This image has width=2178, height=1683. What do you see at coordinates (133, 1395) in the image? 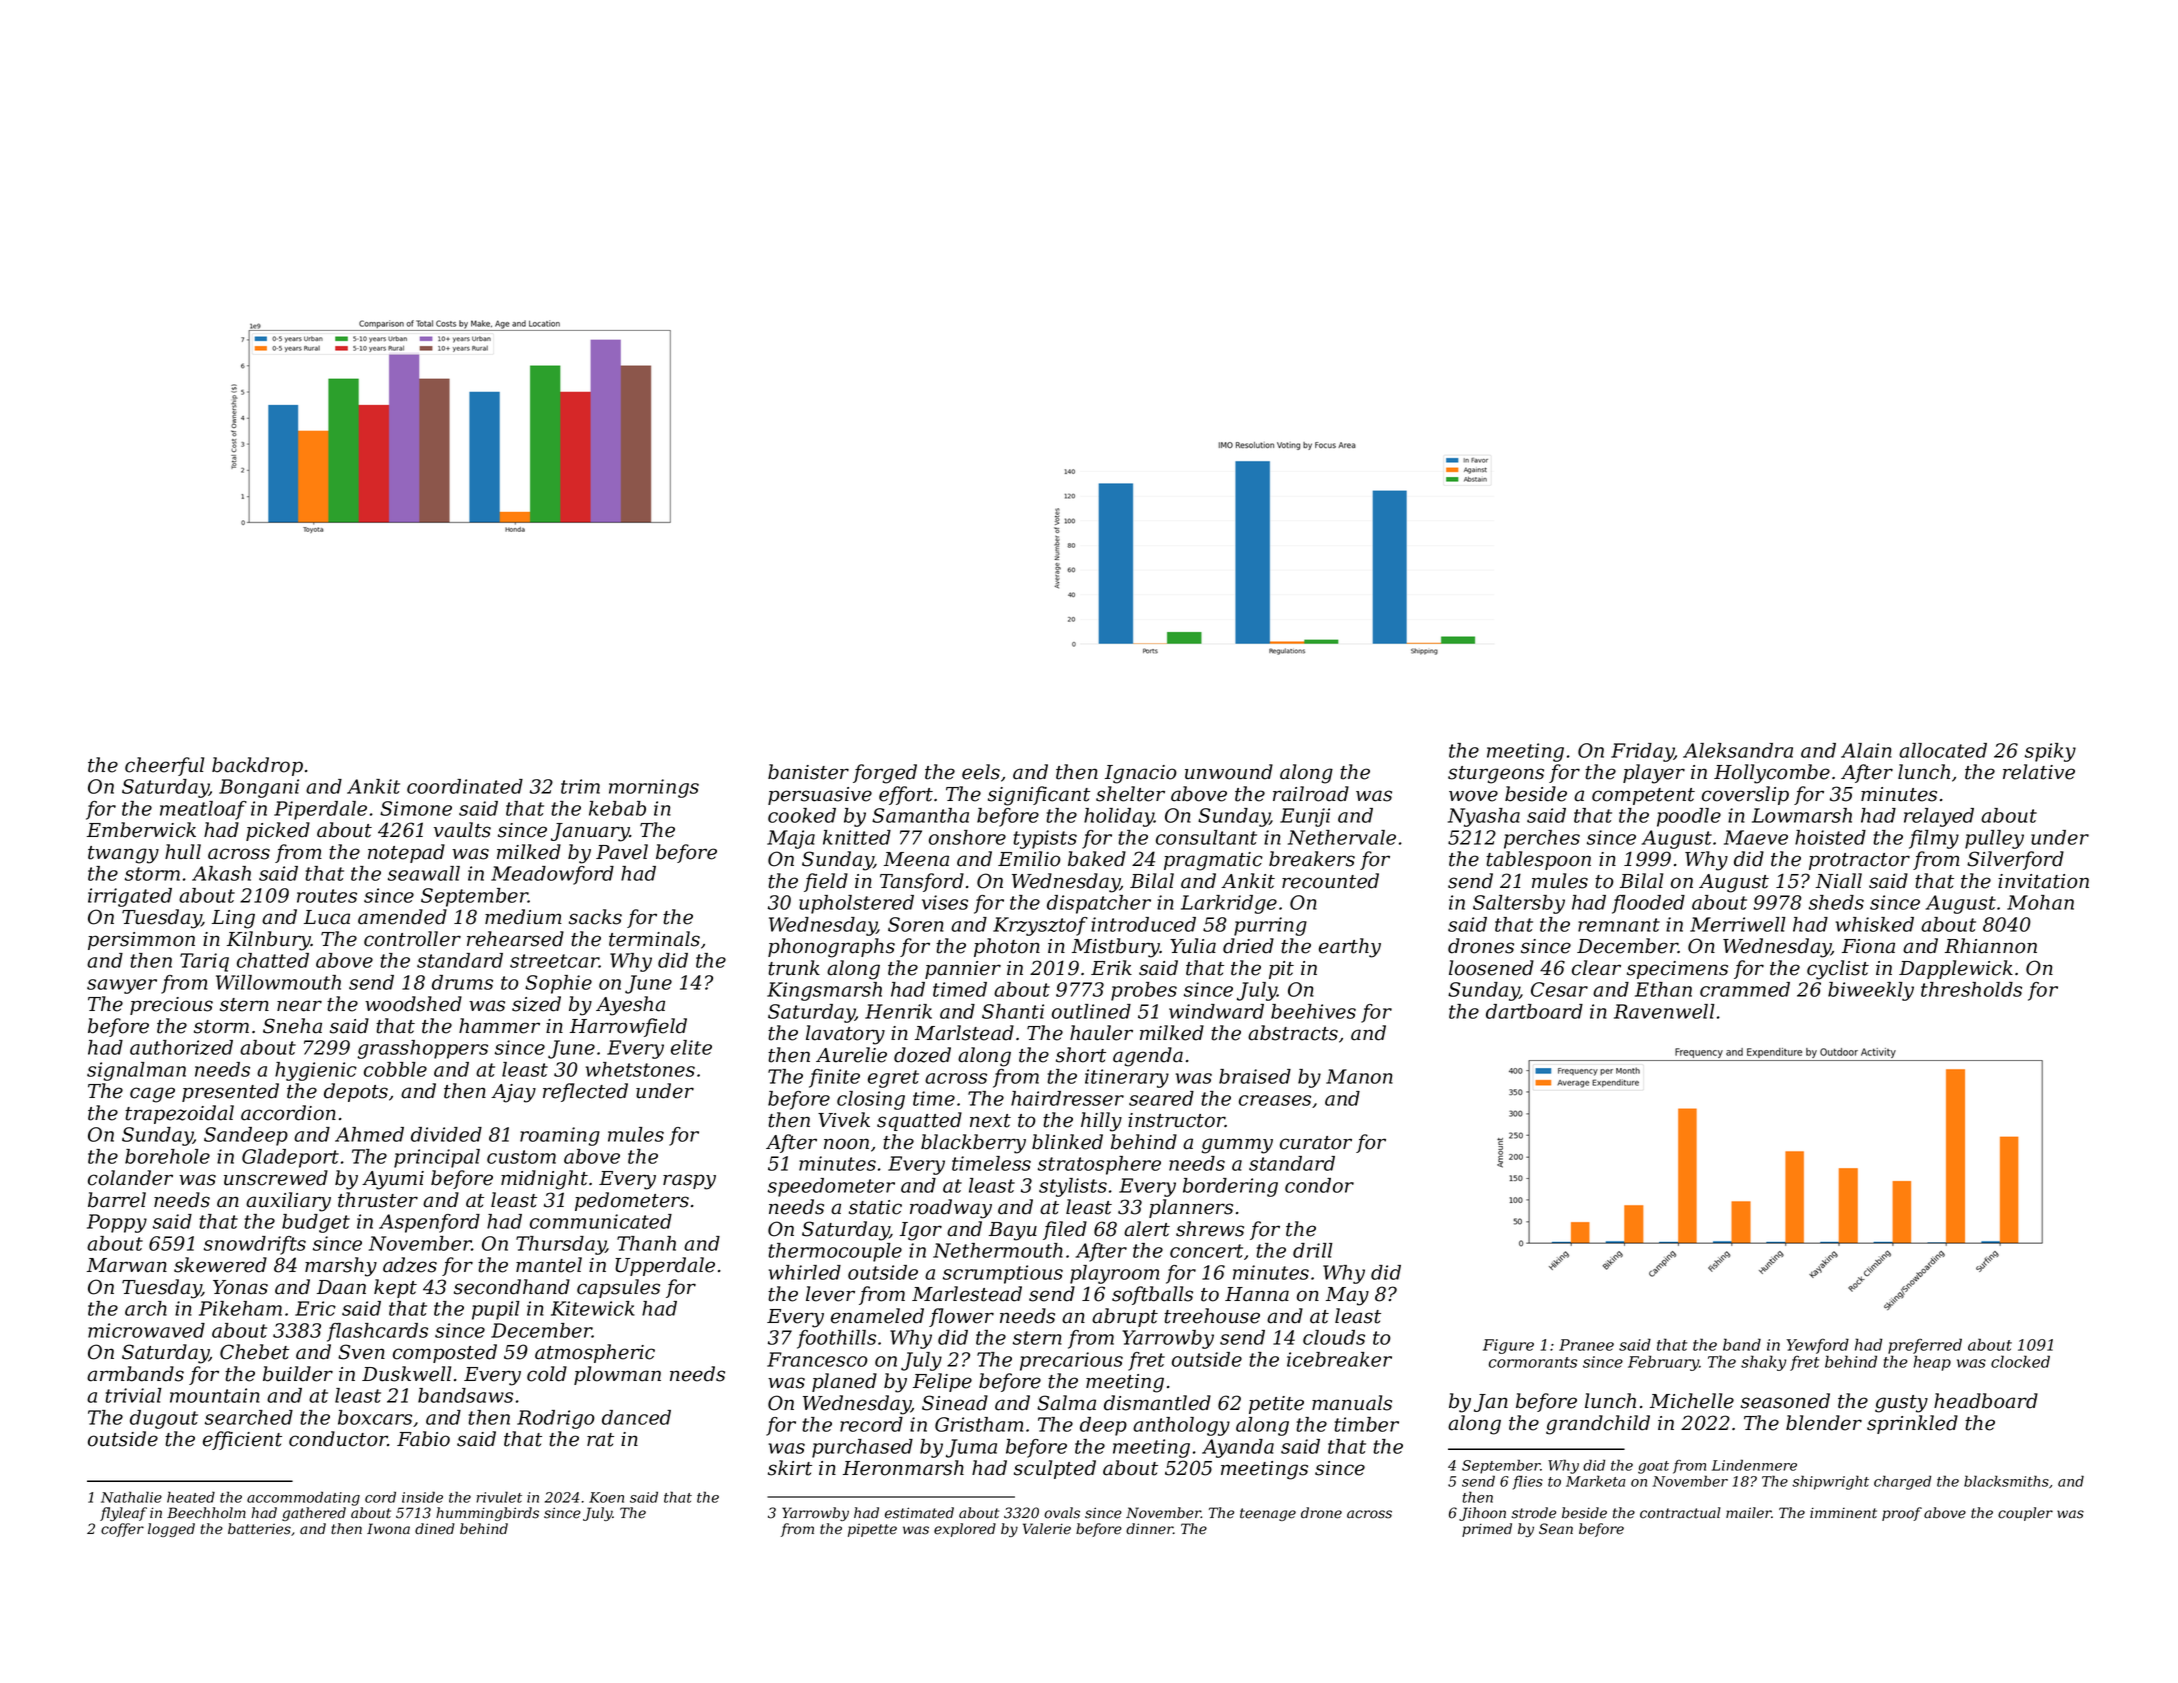
I see `trivial` at bounding box center [133, 1395].
